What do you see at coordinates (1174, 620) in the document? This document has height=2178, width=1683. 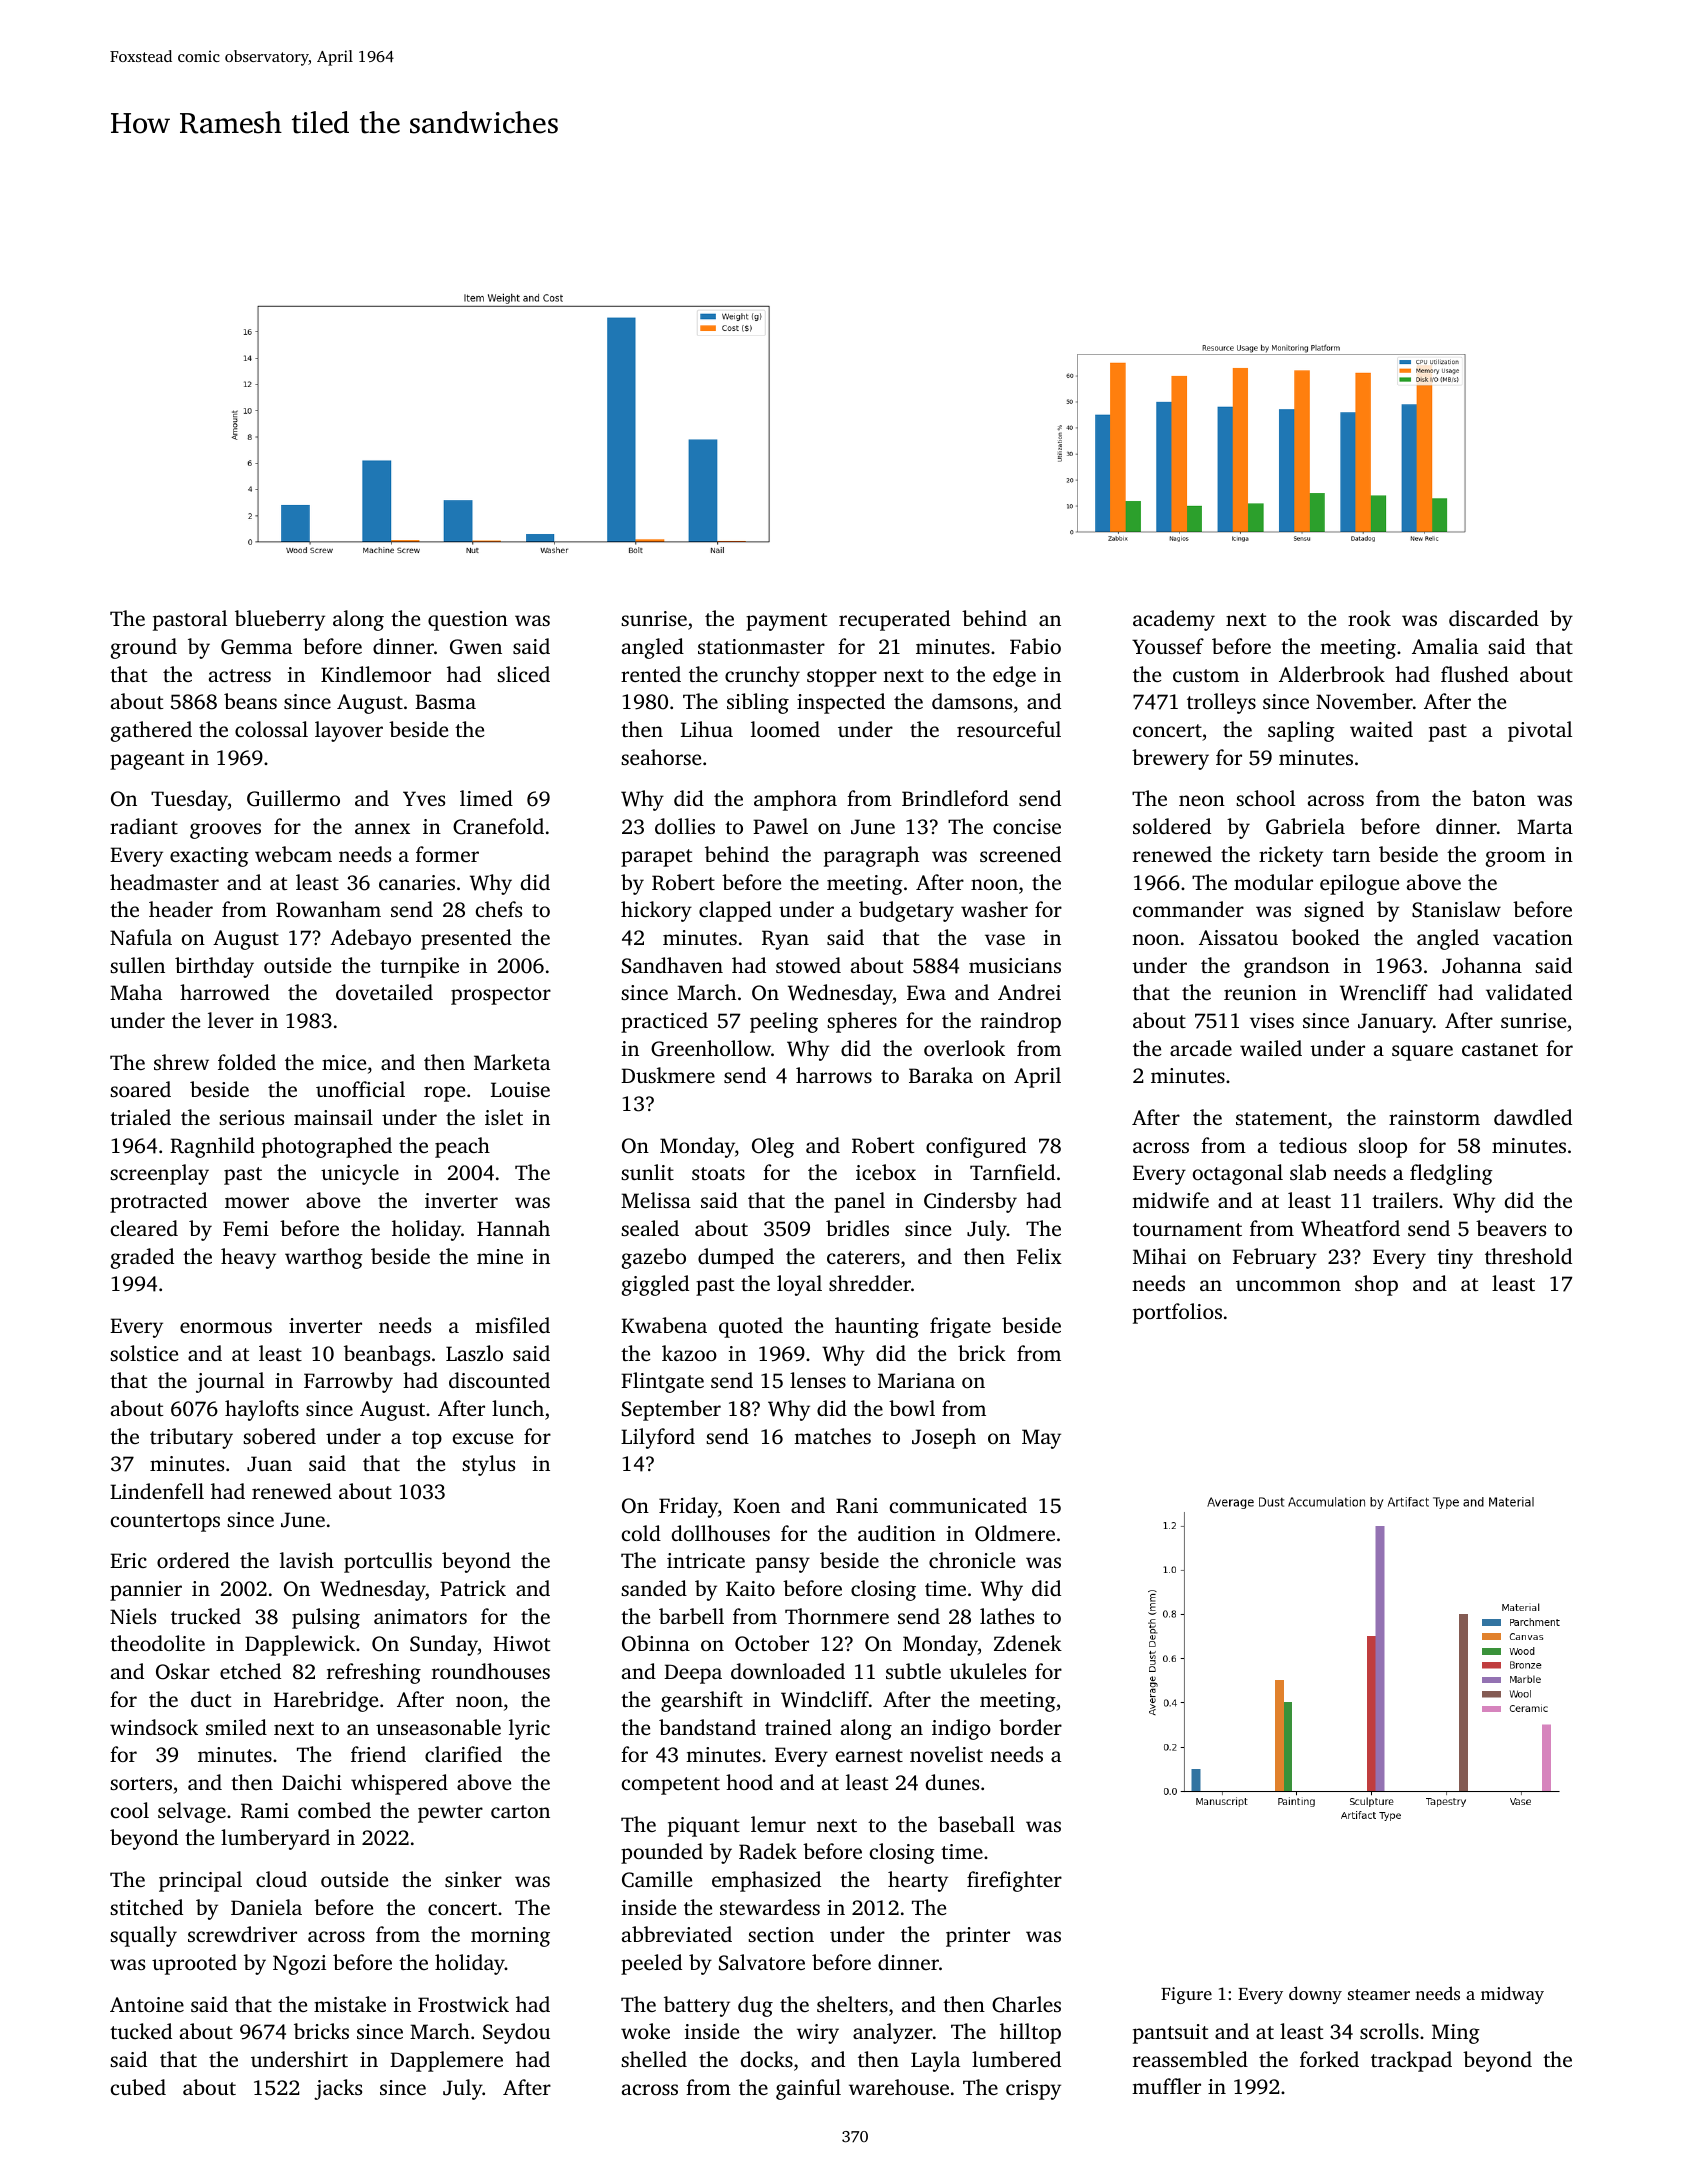 I see `academy` at bounding box center [1174, 620].
